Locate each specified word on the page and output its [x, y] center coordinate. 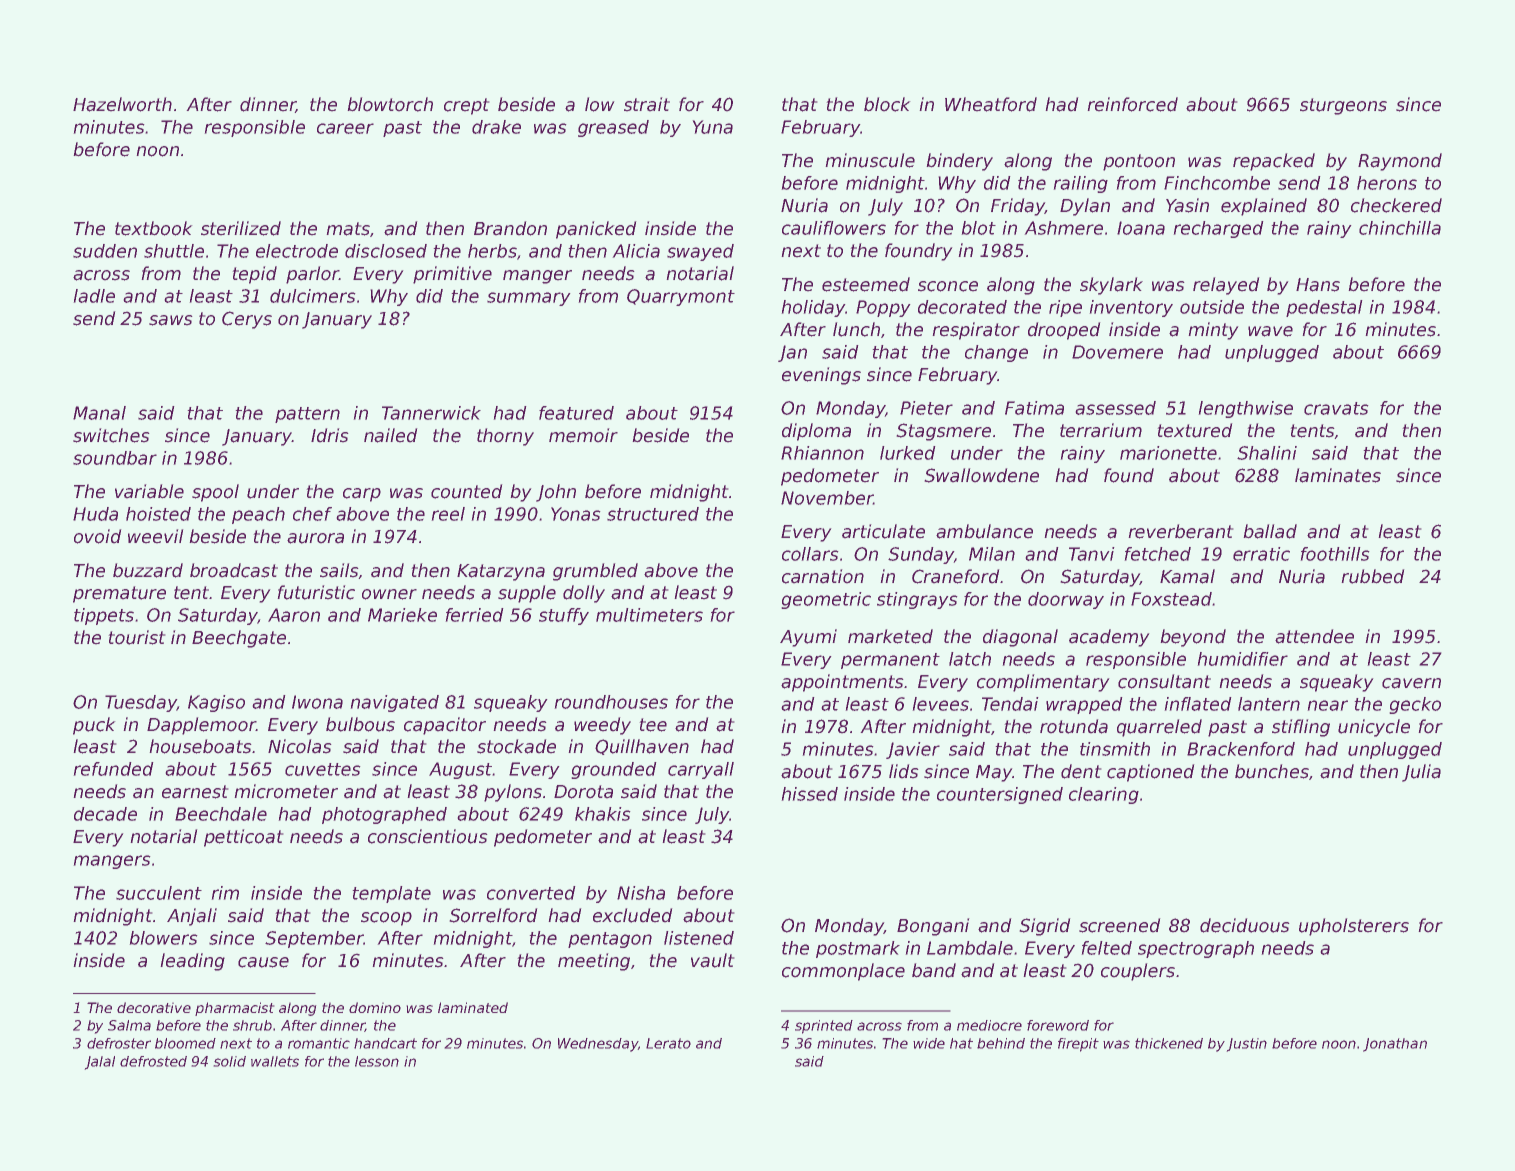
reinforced [1133, 104]
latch [970, 659]
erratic [1261, 554]
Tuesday [141, 703]
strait [647, 104]
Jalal [100, 1063]
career [345, 128]
